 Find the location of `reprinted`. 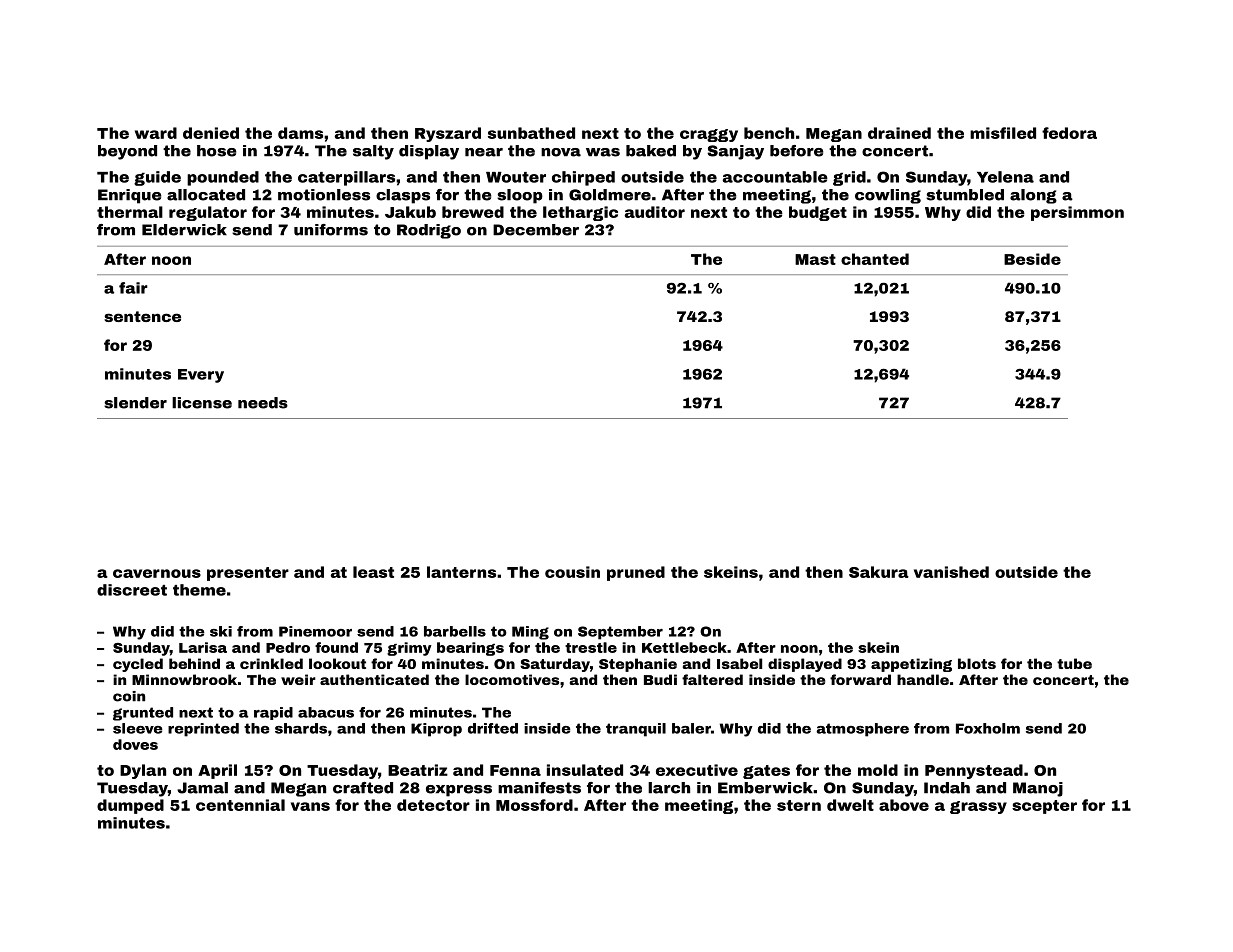

reprinted is located at coordinates (203, 730).
